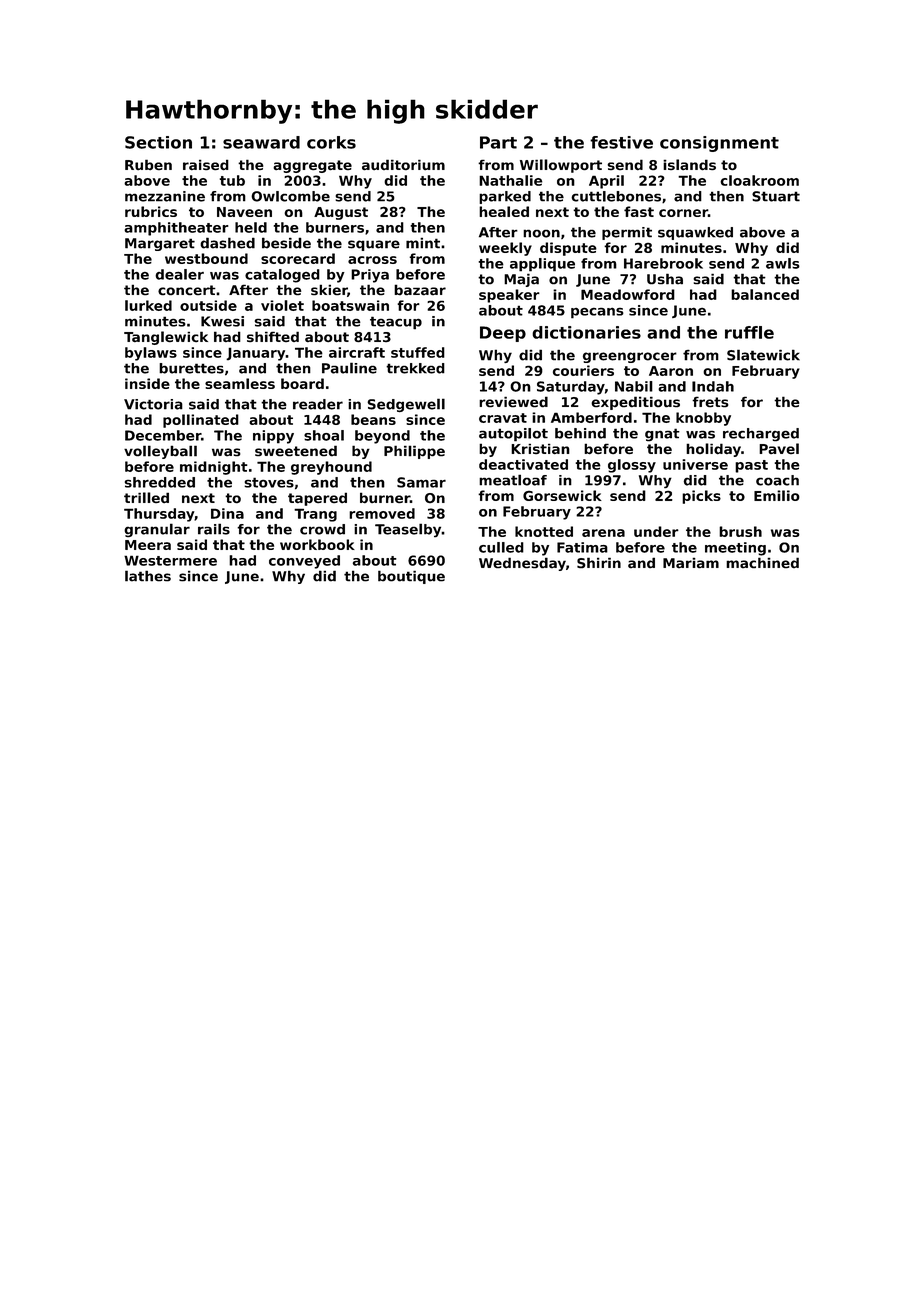 The height and width of the document is (1308, 924). What do you see at coordinates (406, 405) in the document?
I see `Sedgewell` at bounding box center [406, 405].
